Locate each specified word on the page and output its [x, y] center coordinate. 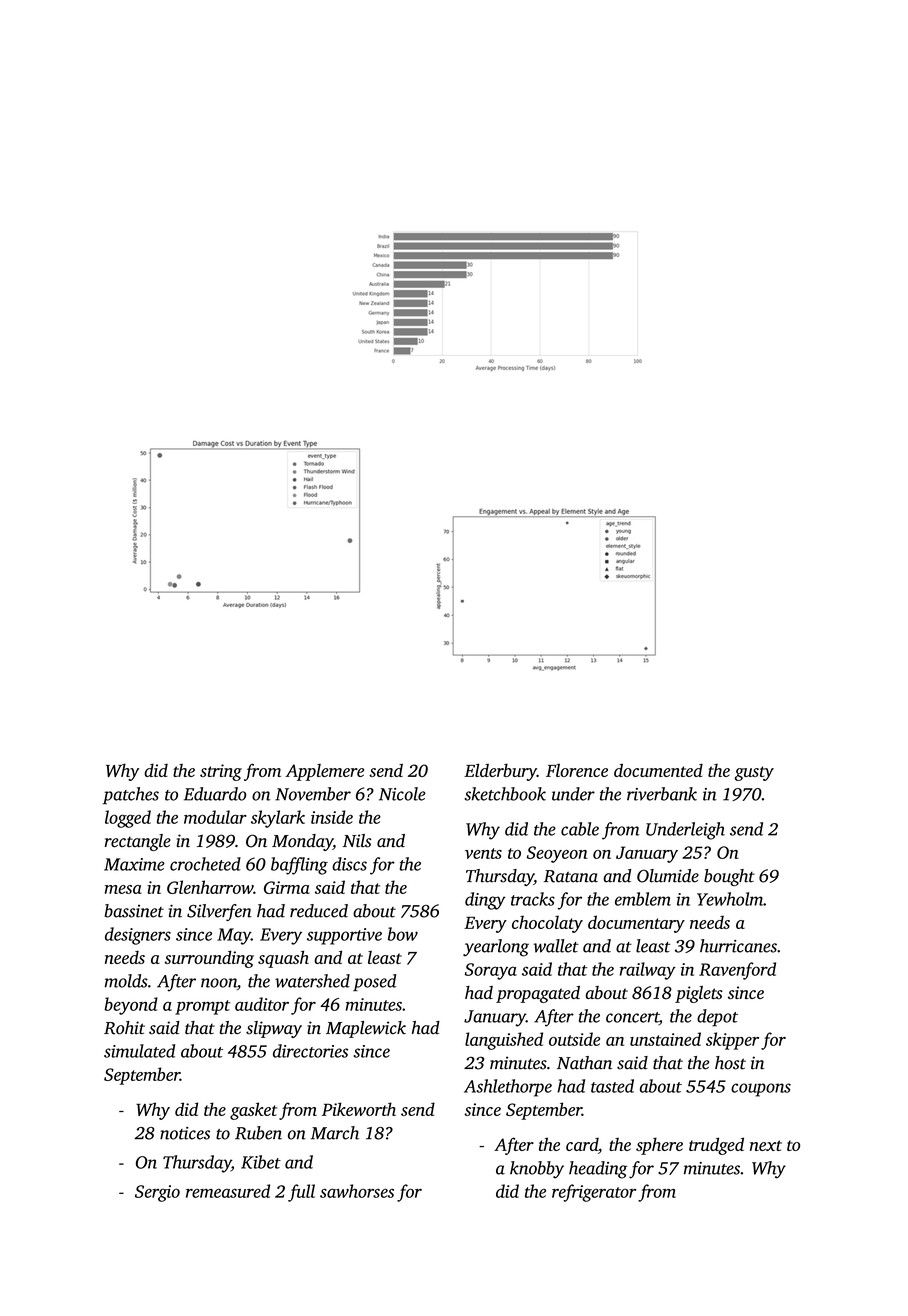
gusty [754, 773]
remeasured [228, 1191]
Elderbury [500, 772]
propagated [538, 994]
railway [648, 971]
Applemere [324, 772]
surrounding [209, 959]
